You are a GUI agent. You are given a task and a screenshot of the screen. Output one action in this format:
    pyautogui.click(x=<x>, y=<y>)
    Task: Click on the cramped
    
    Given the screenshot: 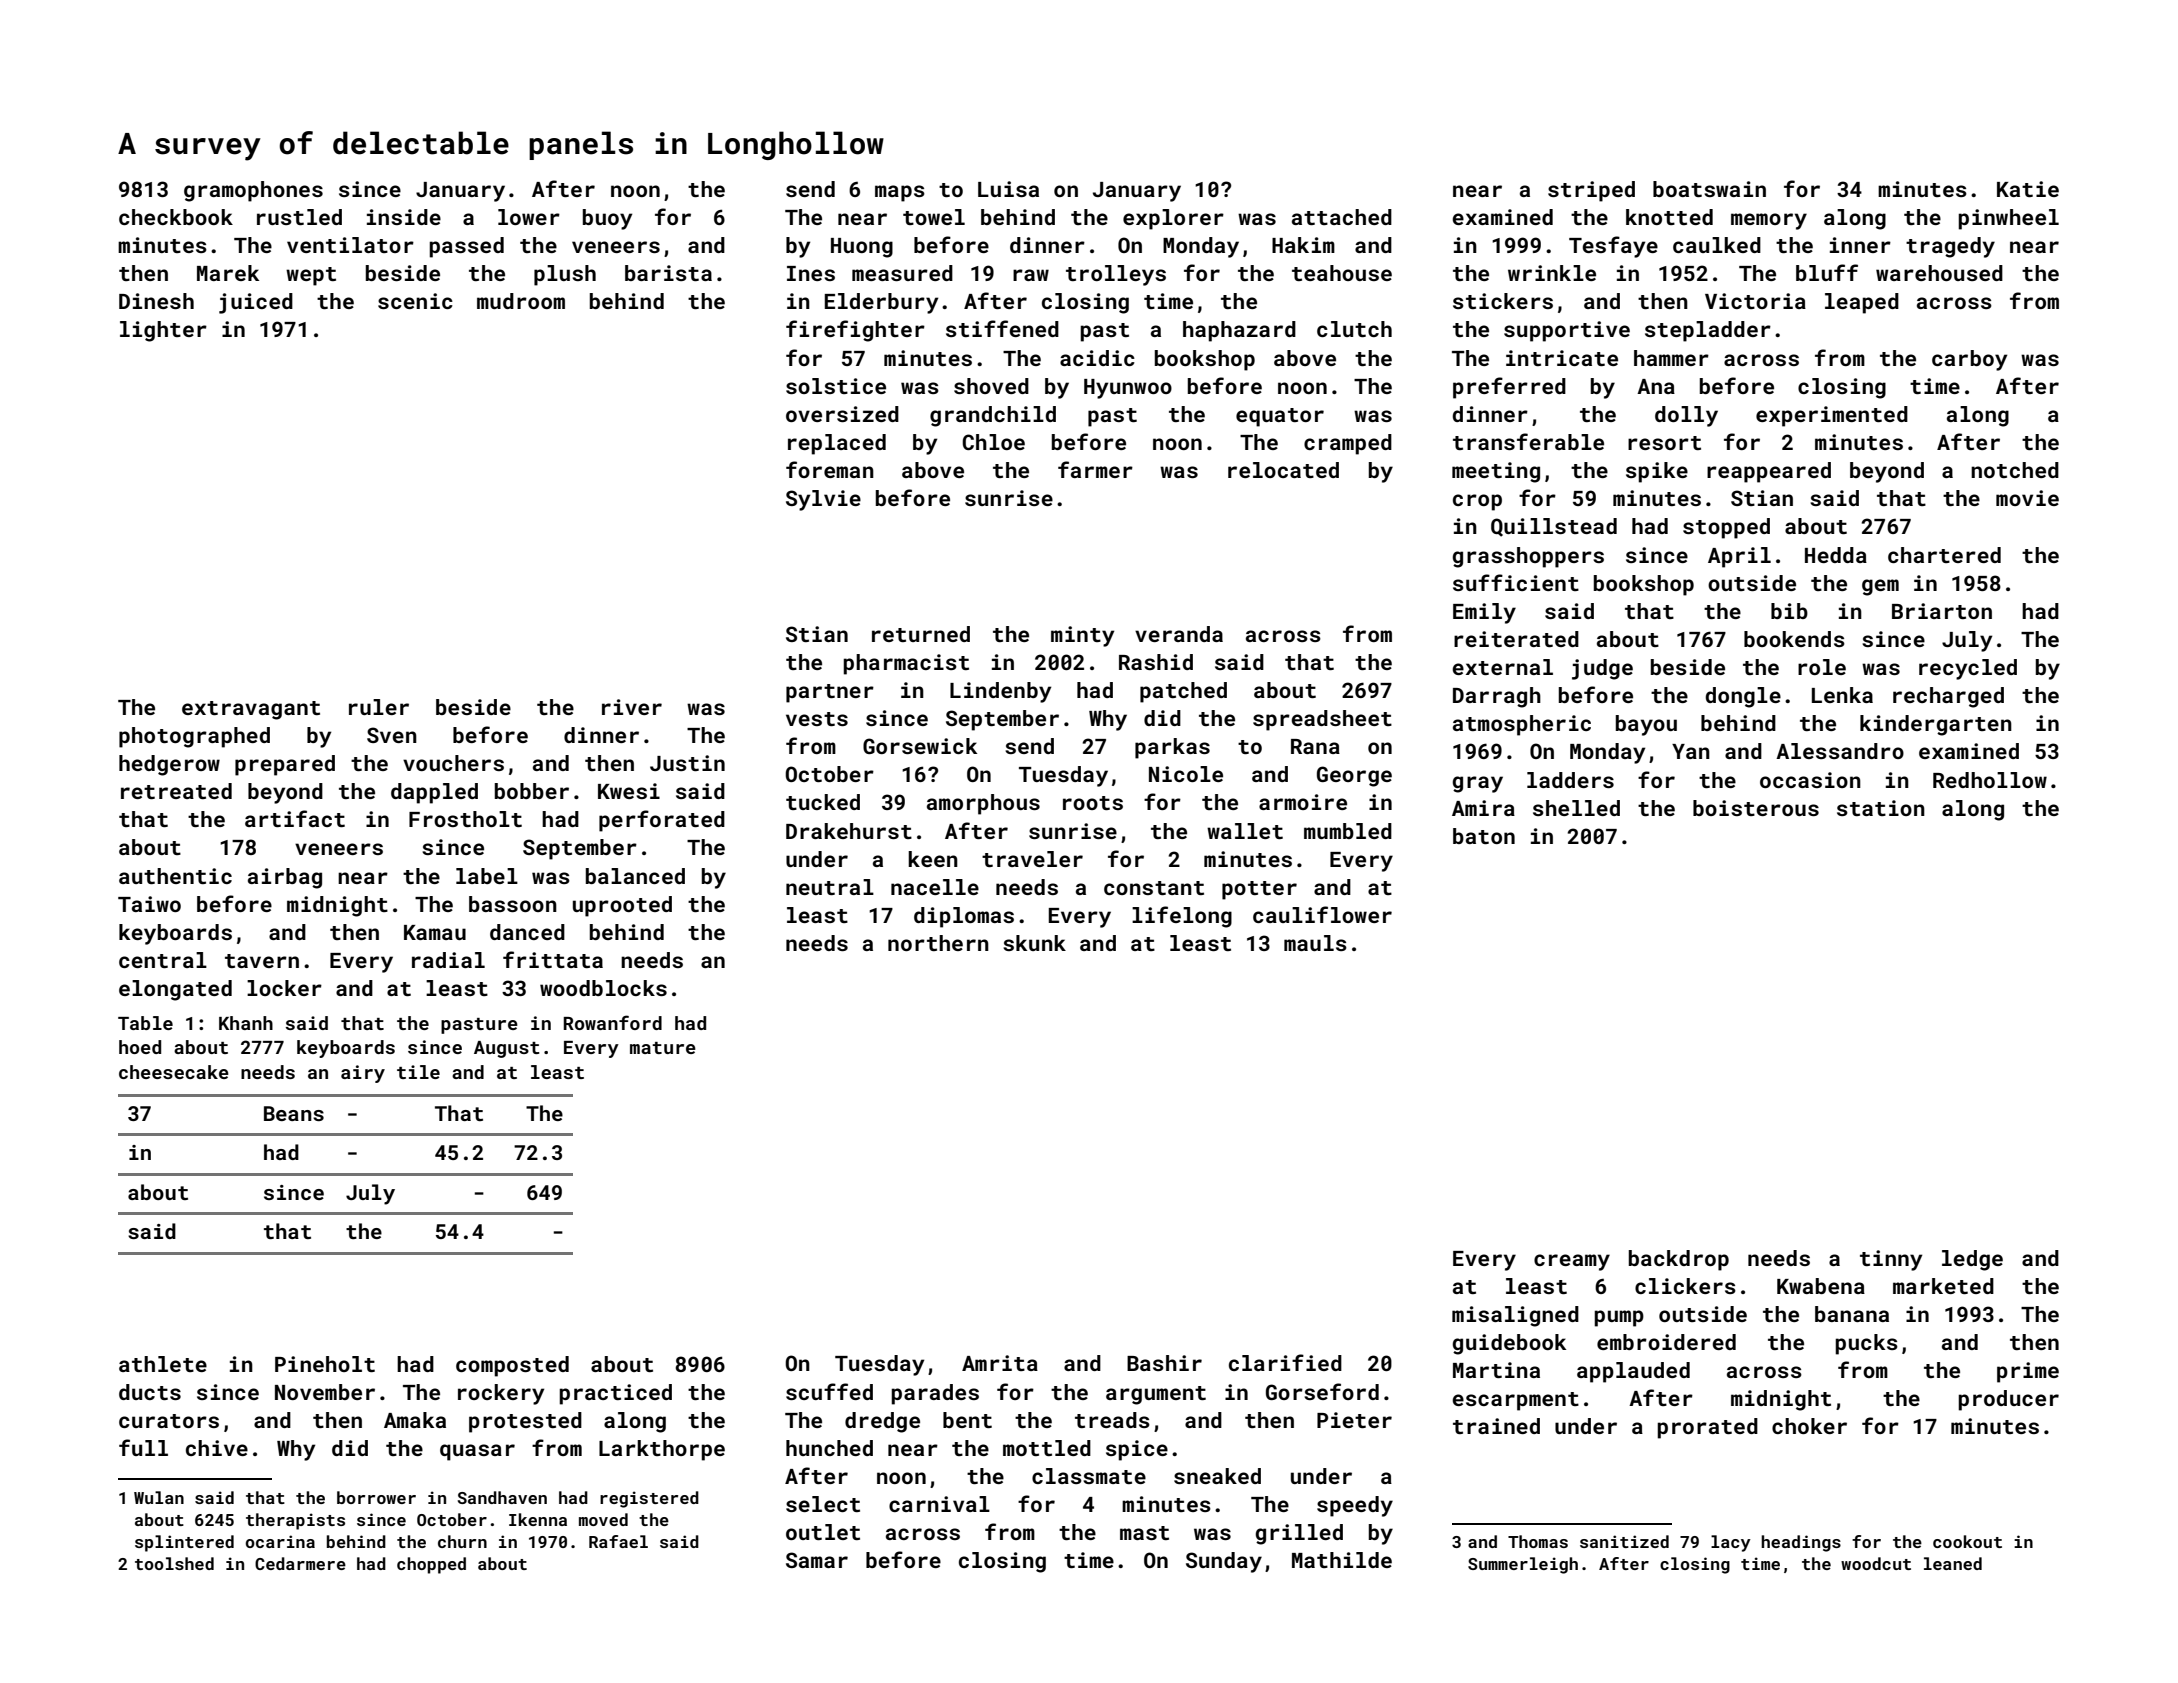 What is the action you would take?
    pyautogui.click(x=1348, y=444)
